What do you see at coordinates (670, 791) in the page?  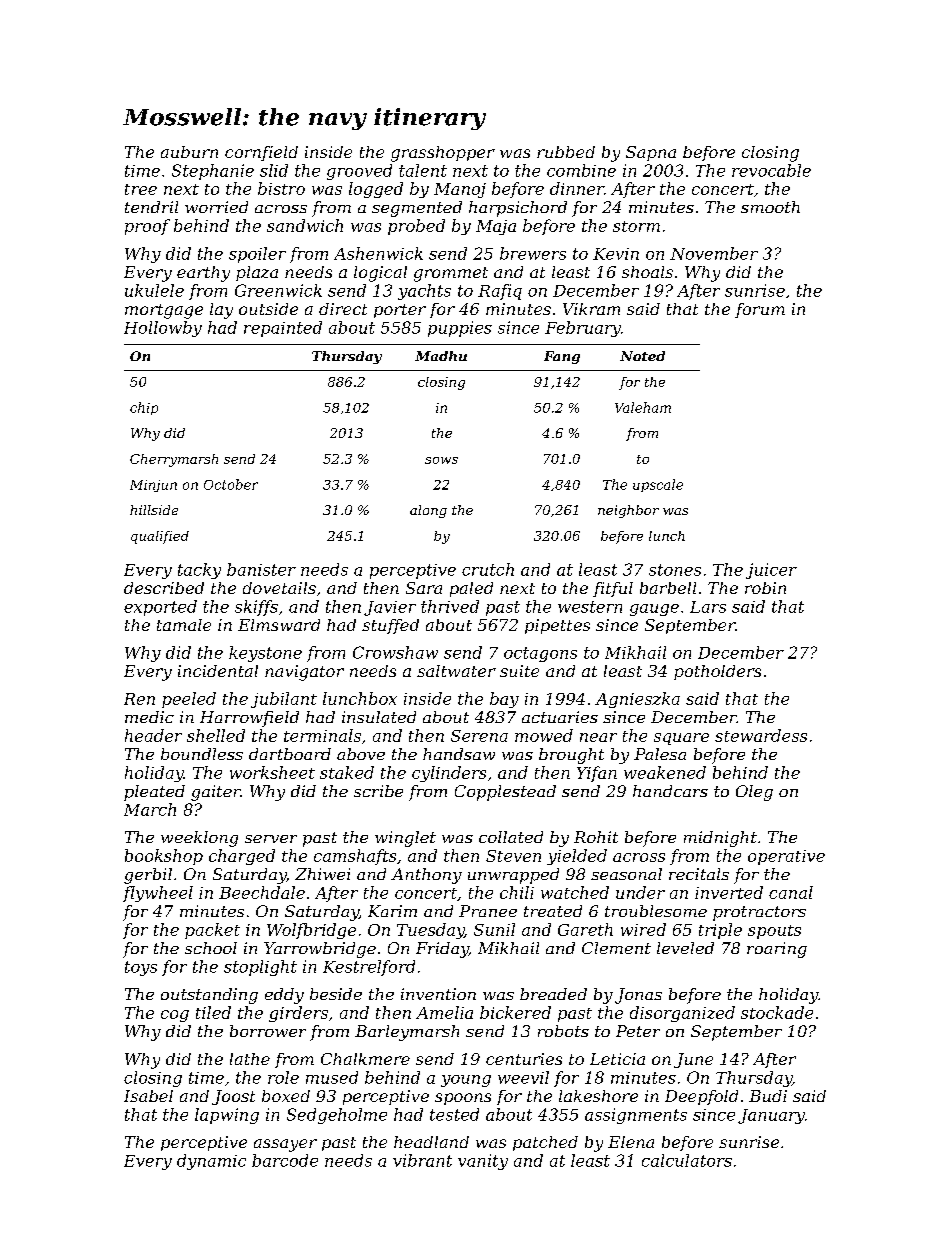 I see `handcars` at bounding box center [670, 791].
